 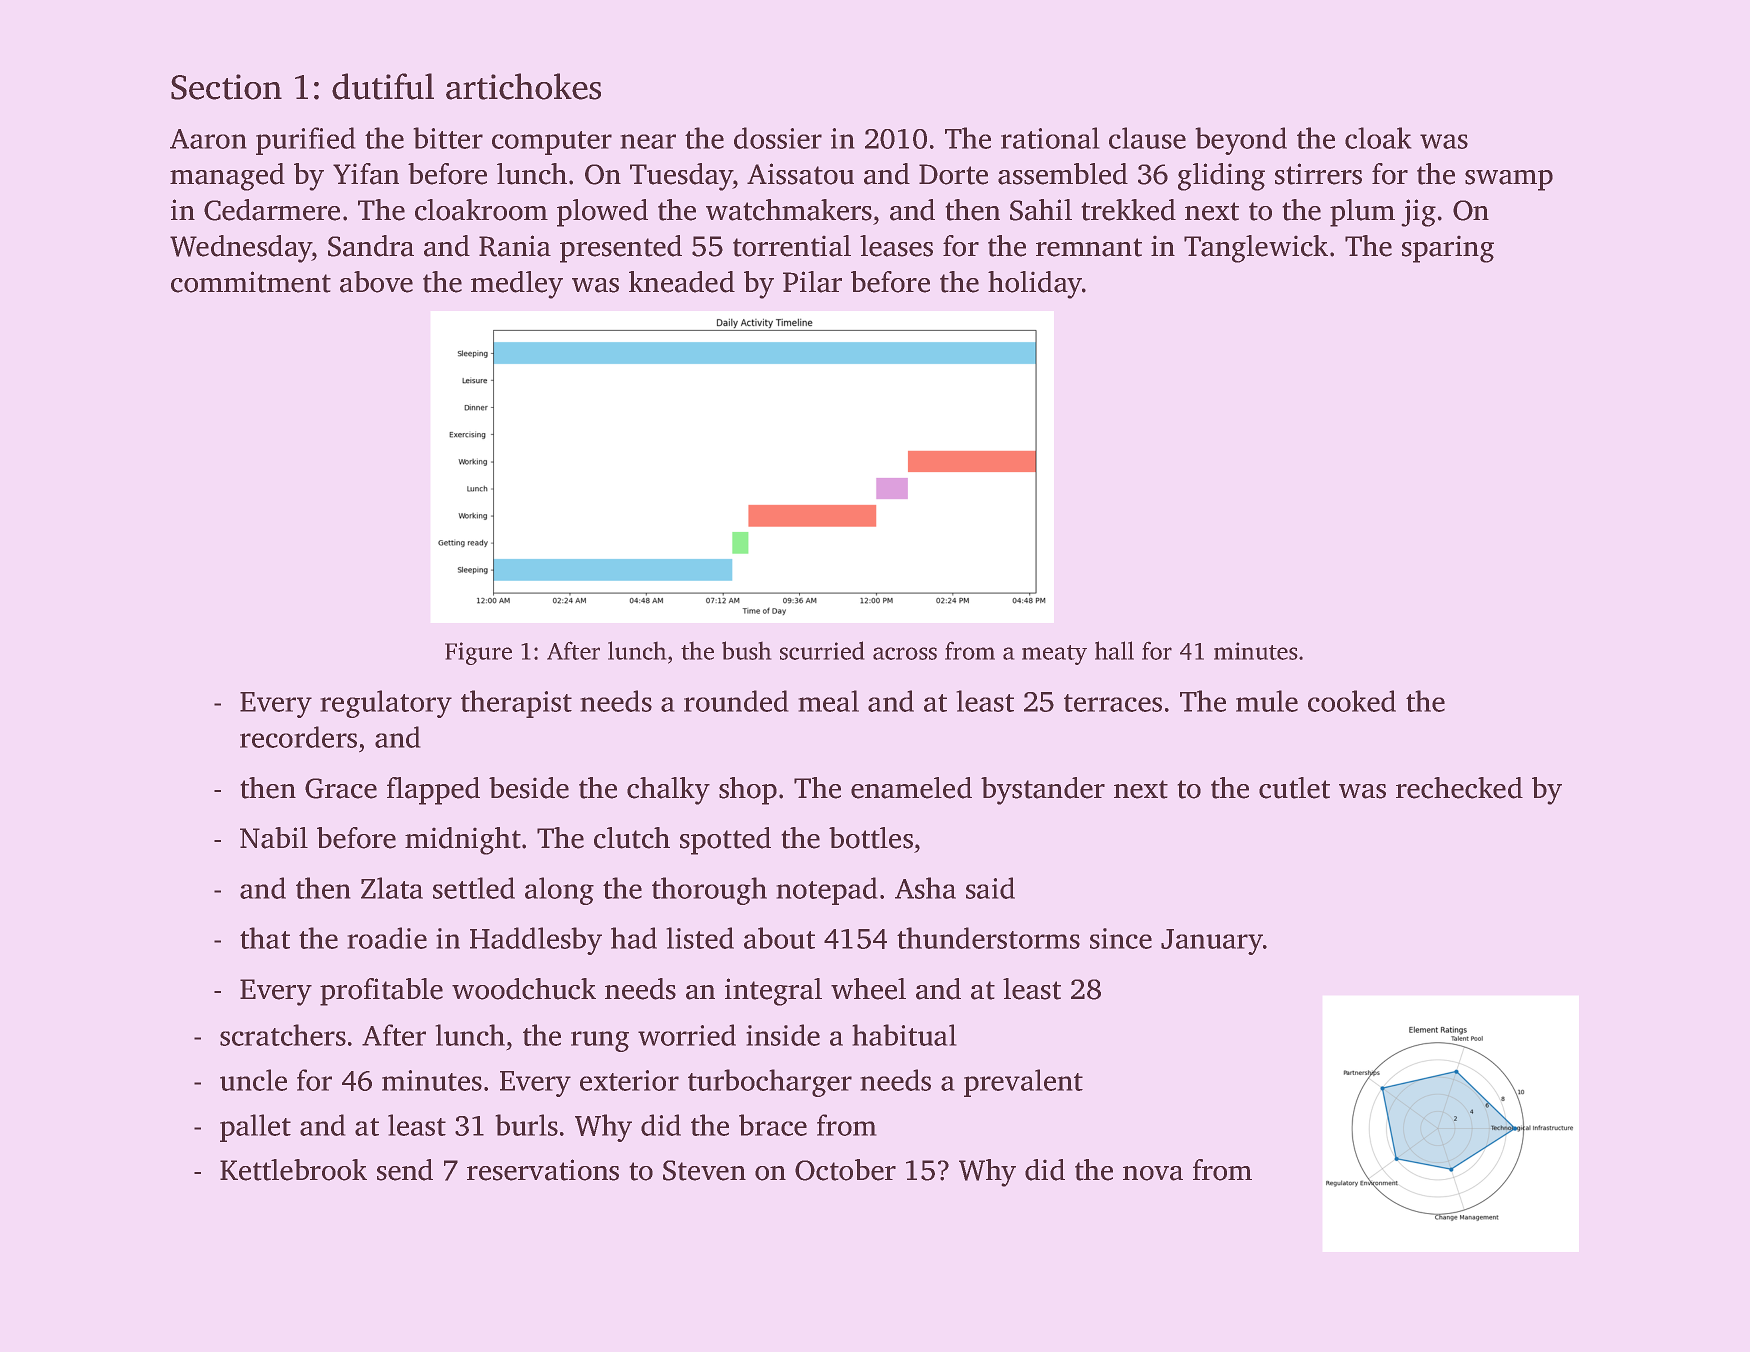 I want to click on Figure, so click(x=478, y=653).
